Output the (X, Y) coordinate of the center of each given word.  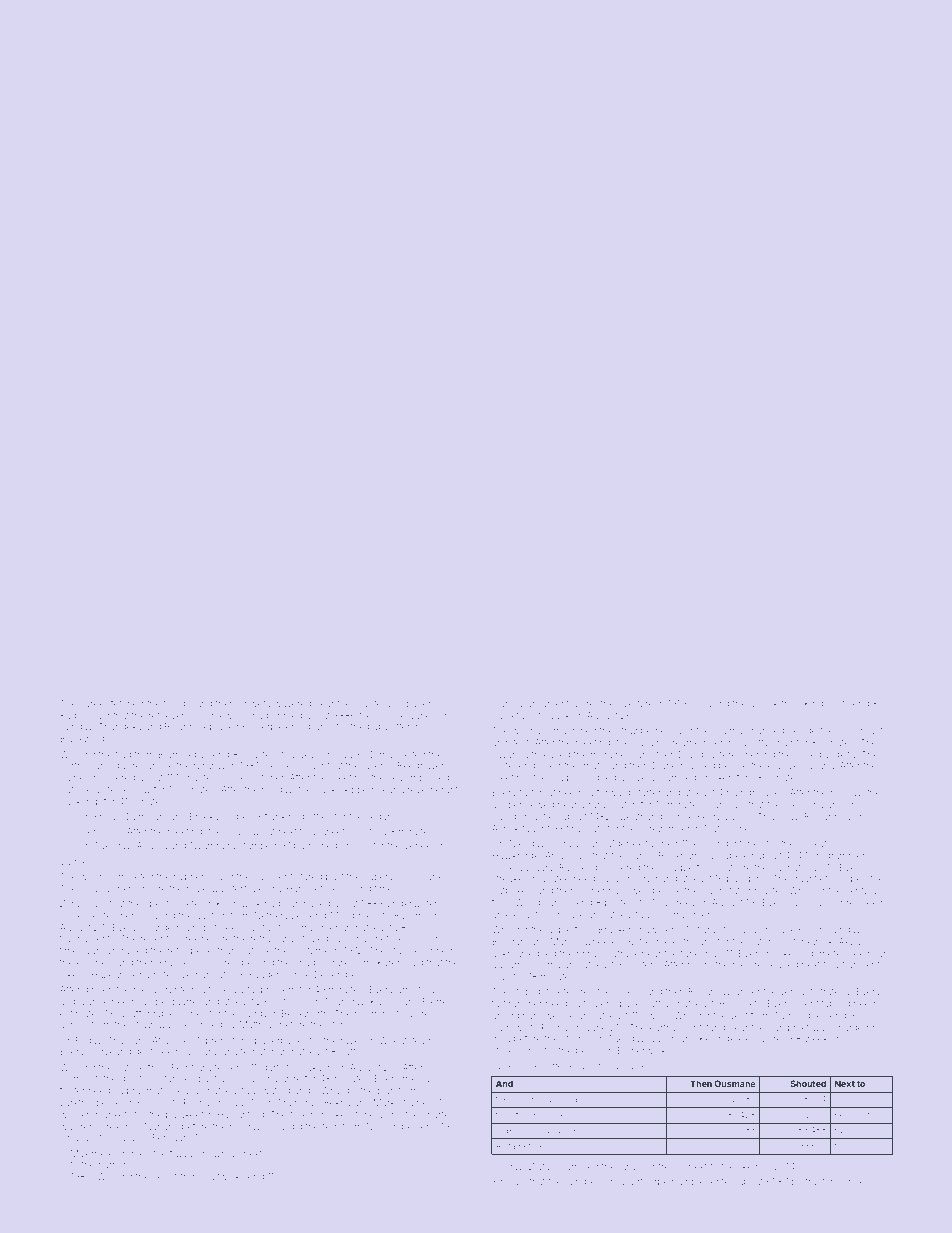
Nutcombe (727, 828)
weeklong (826, 1039)
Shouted (808, 1083)
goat (546, 794)
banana (818, 765)
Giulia (123, 1137)
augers (269, 976)
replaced (220, 727)
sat (269, 832)
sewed (540, 804)
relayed (581, 1067)
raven (353, 1041)
